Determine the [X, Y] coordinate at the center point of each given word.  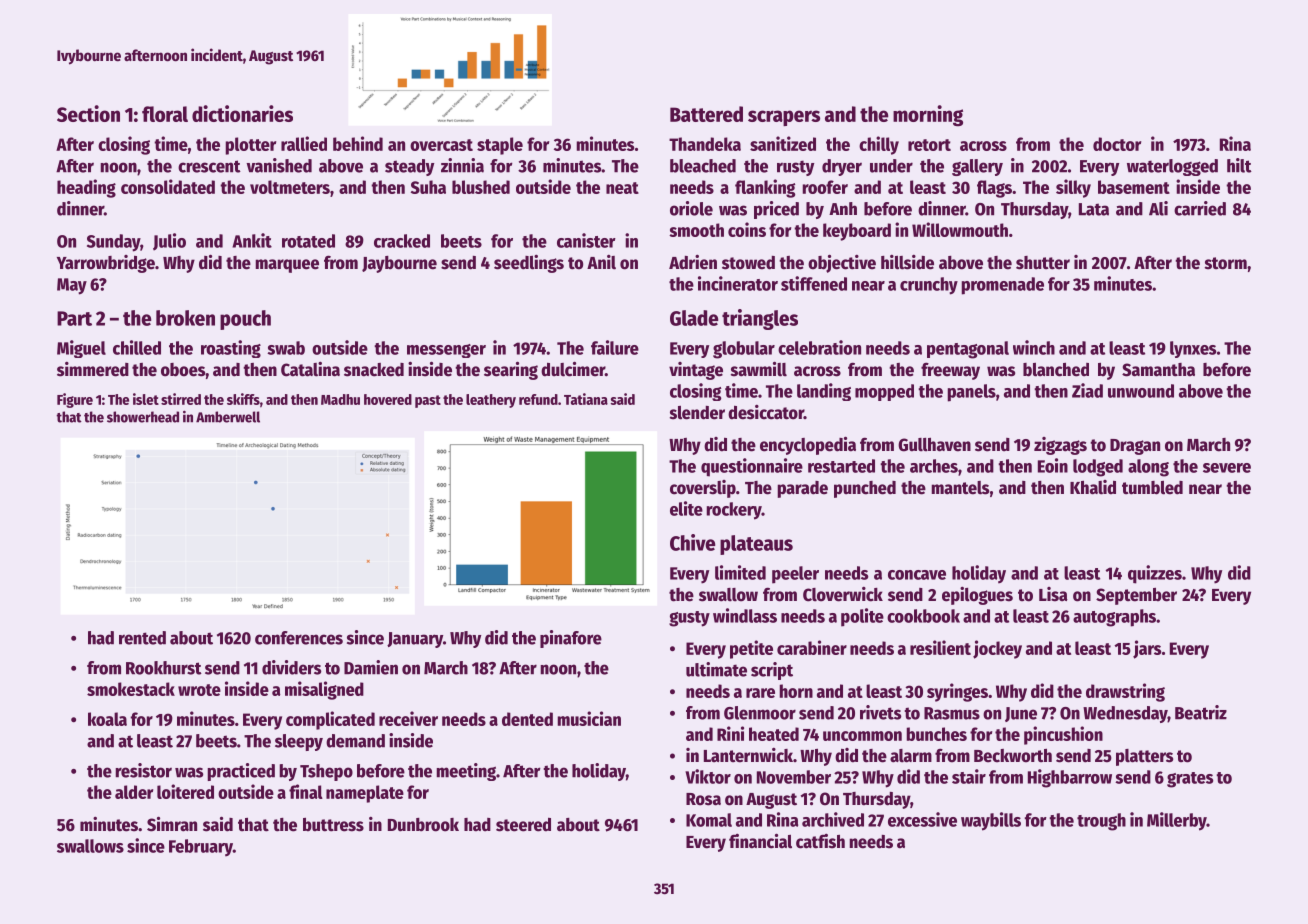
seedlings [529, 264]
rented [142, 638]
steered [523, 825]
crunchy [929, 286]
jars [1147, 649]
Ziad [1087, 390]
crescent [209, 166]
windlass [745, 615]
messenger [446, 351]
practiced [241, 772]
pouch [245, 320]
